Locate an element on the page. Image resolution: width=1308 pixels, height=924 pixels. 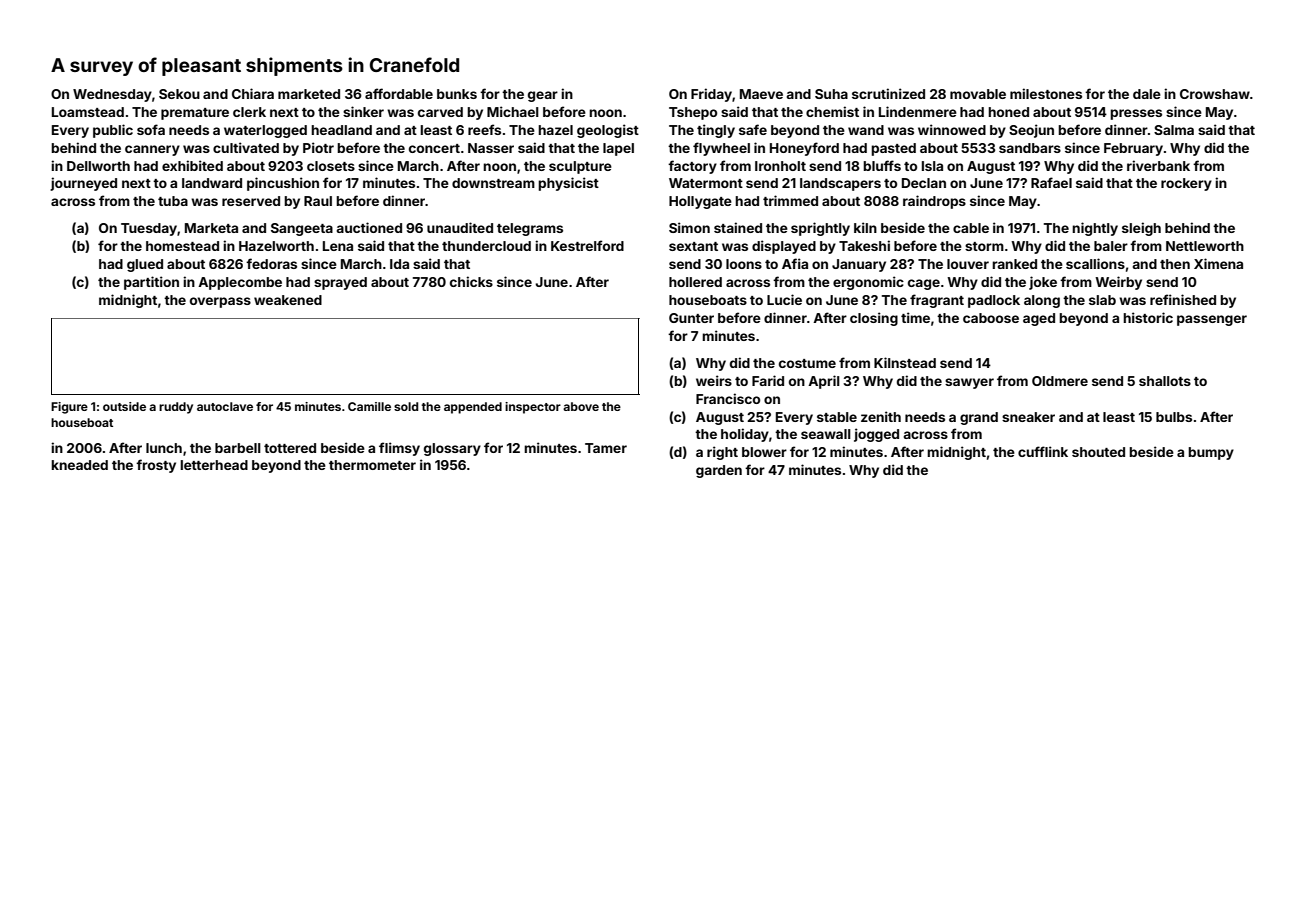
telegrams is located at coordinates (530, 229).
